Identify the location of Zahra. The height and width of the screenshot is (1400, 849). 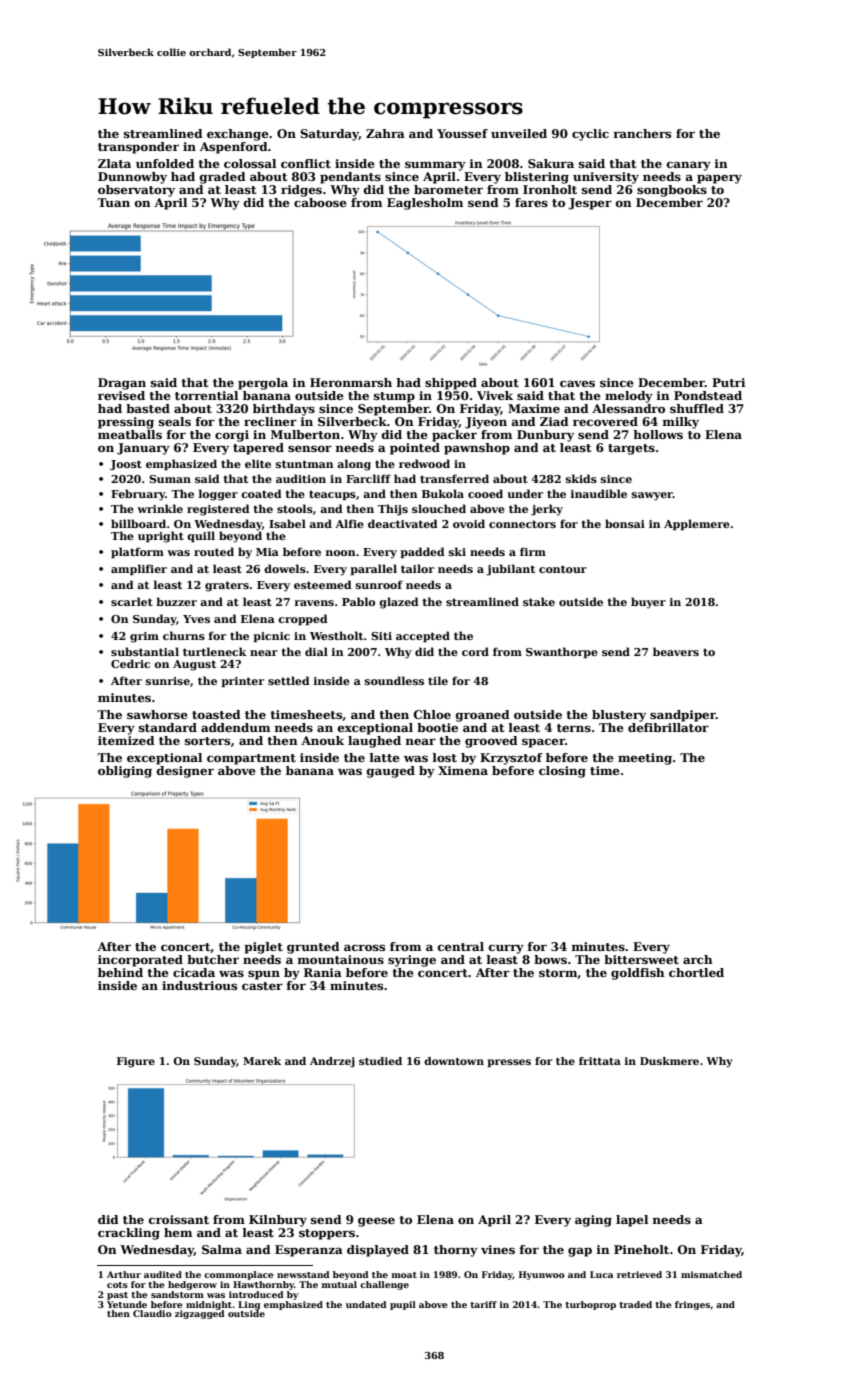
(385, 133).
